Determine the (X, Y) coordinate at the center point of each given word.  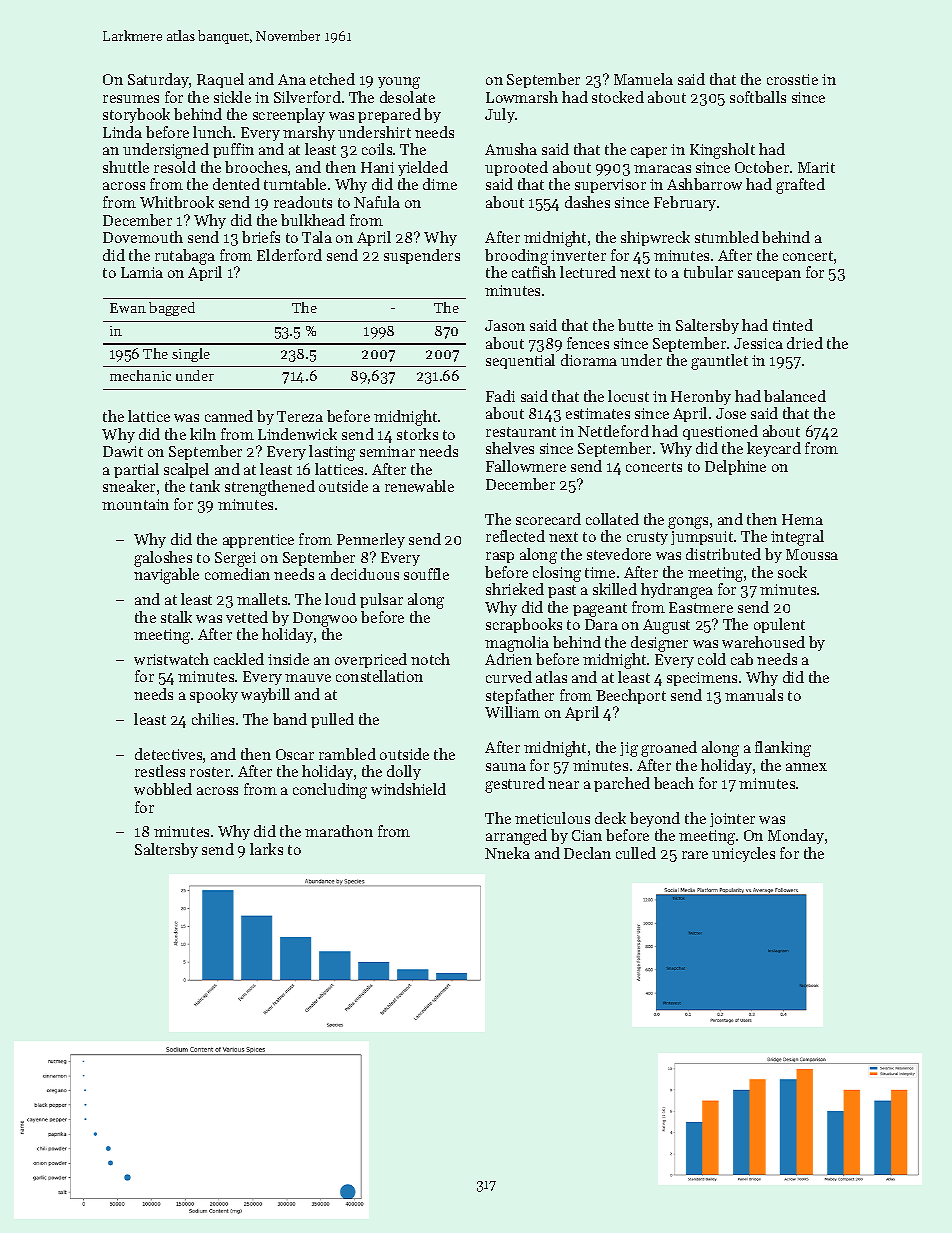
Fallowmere (526, 466)
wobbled (163, 789)
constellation (379, 676)
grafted (800, 186)
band (290, 719)
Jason (505, 325)
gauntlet (719, 362)
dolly (404, 772)
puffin (233, 150)
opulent (779, 625)
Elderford (289, 255)
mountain (135, 504)
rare (695, 855)
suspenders (422, 256)
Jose (731, 413)
